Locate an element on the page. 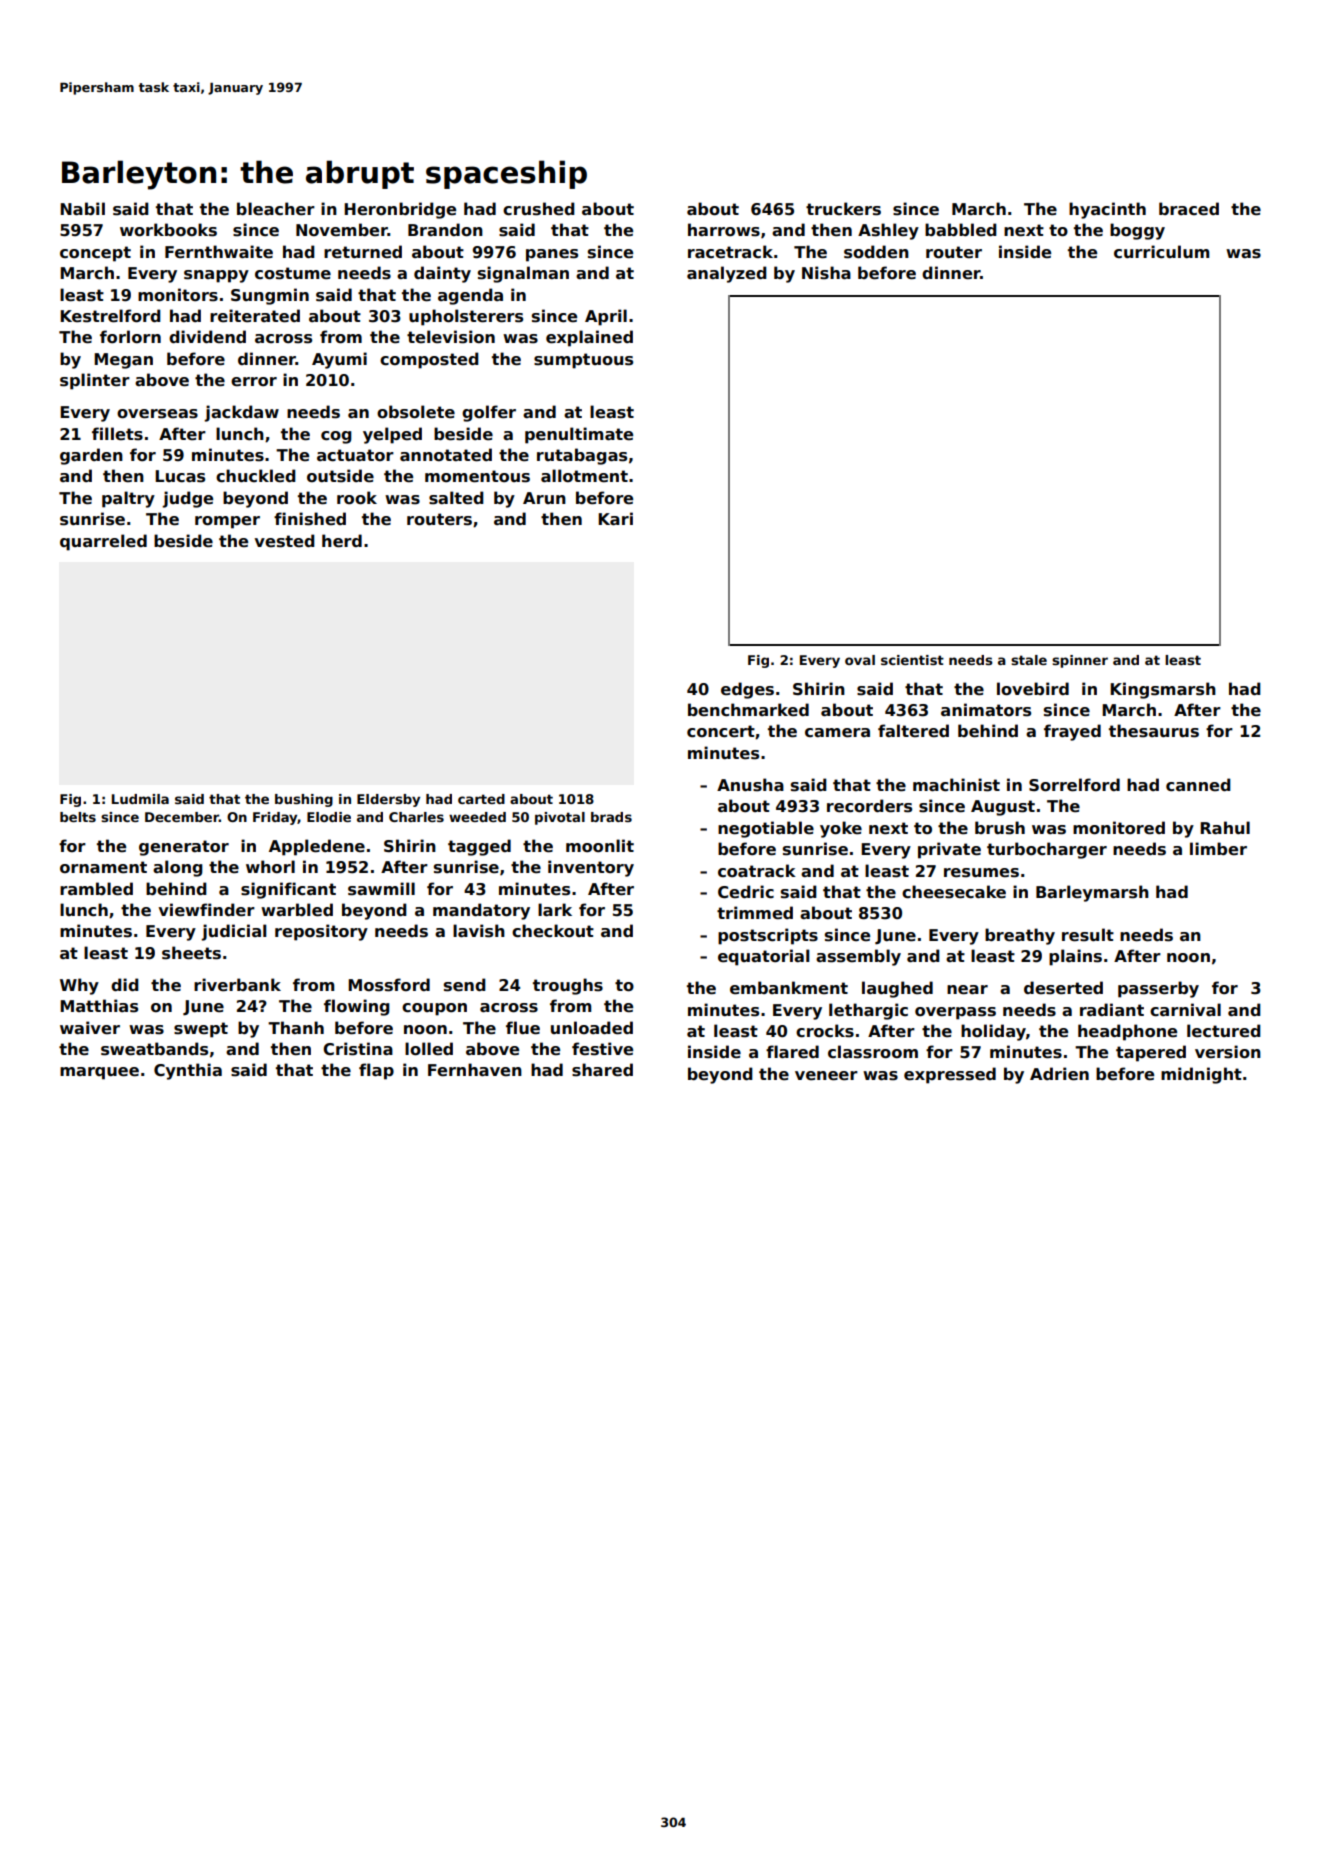 Image resolution: width=1321 pixels, height=1868 pixels. curriculum is located at coordinates (1161, 252).
